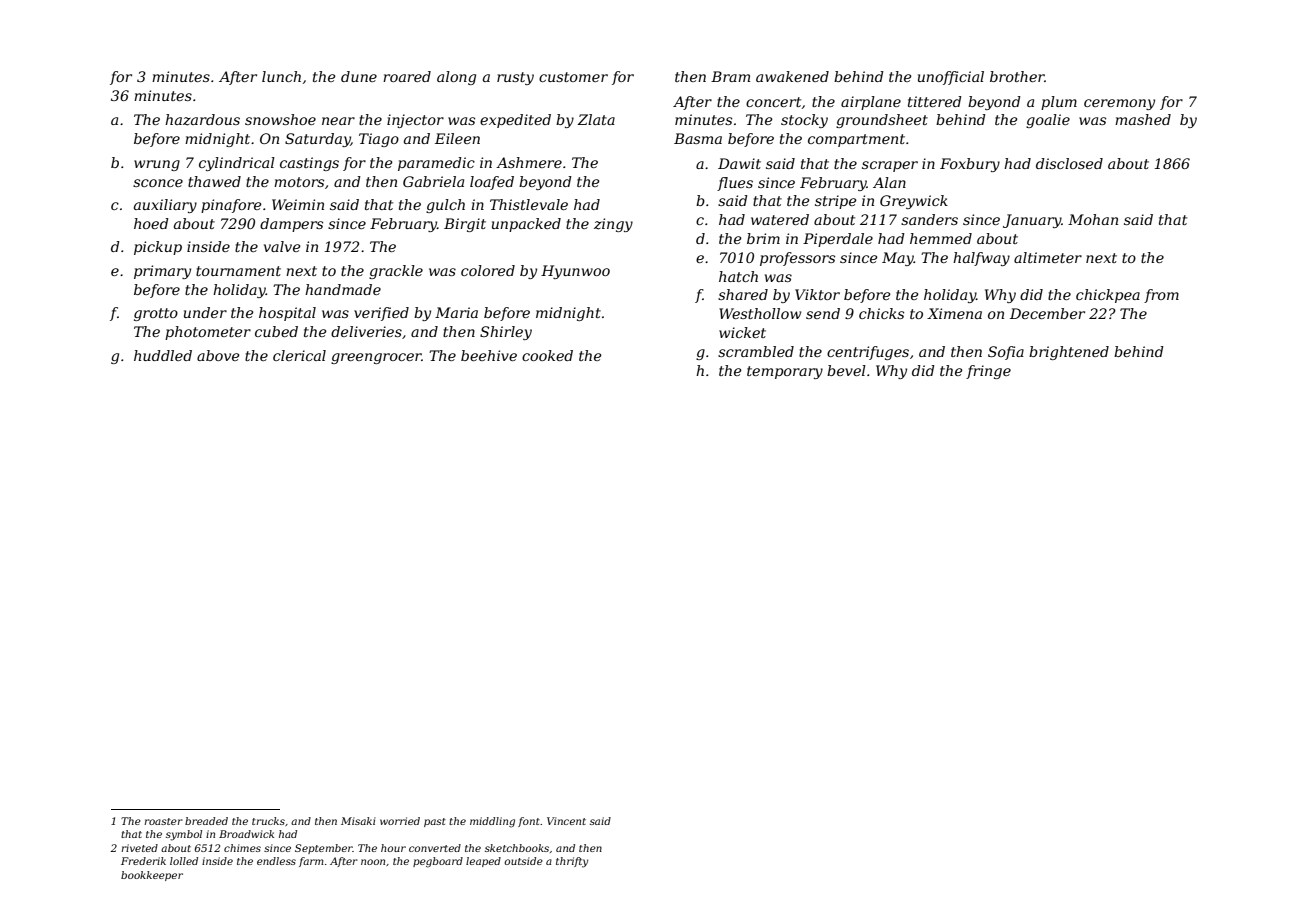 This screenshot has width=1308, height=924. Describe the element at coordinates (488, 270) in the screenshot. I see `colored` at that location.
